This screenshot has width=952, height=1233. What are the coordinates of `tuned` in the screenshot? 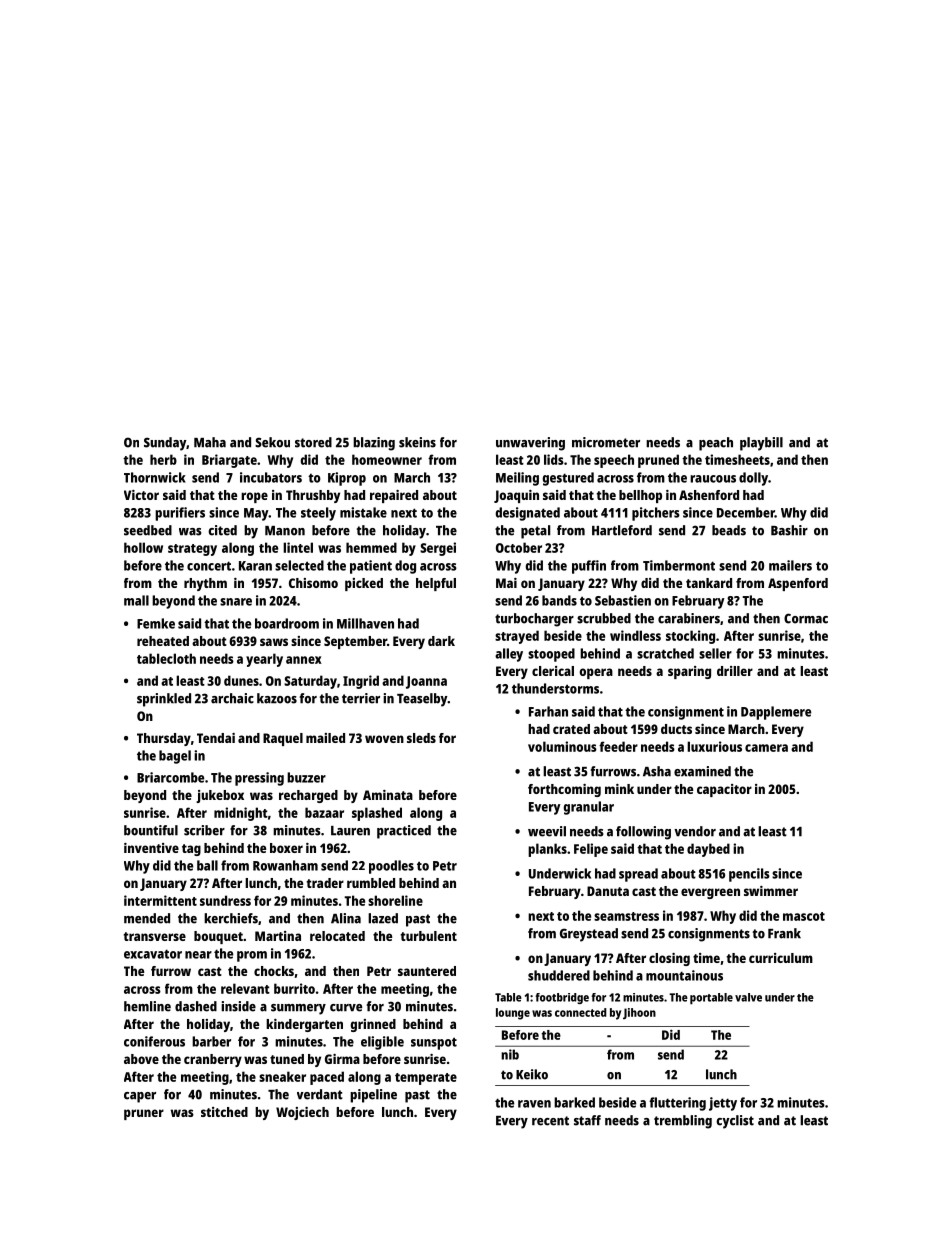 It's located at (287, 1059).
